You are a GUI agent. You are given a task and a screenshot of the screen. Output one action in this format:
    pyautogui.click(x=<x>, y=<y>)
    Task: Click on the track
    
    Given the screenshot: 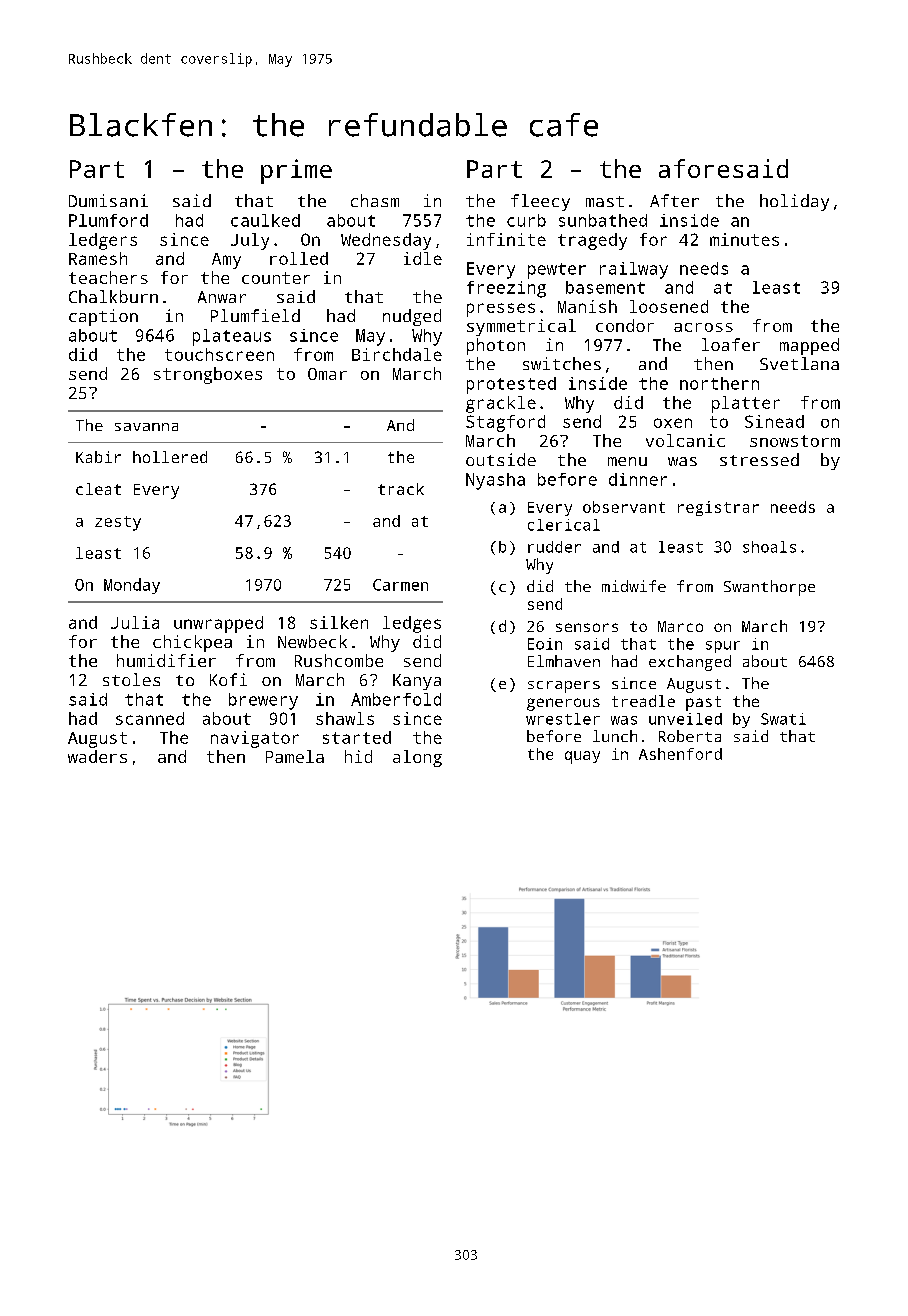 What is the action you would take?
    pyautogui.click(x=401, y=489)
